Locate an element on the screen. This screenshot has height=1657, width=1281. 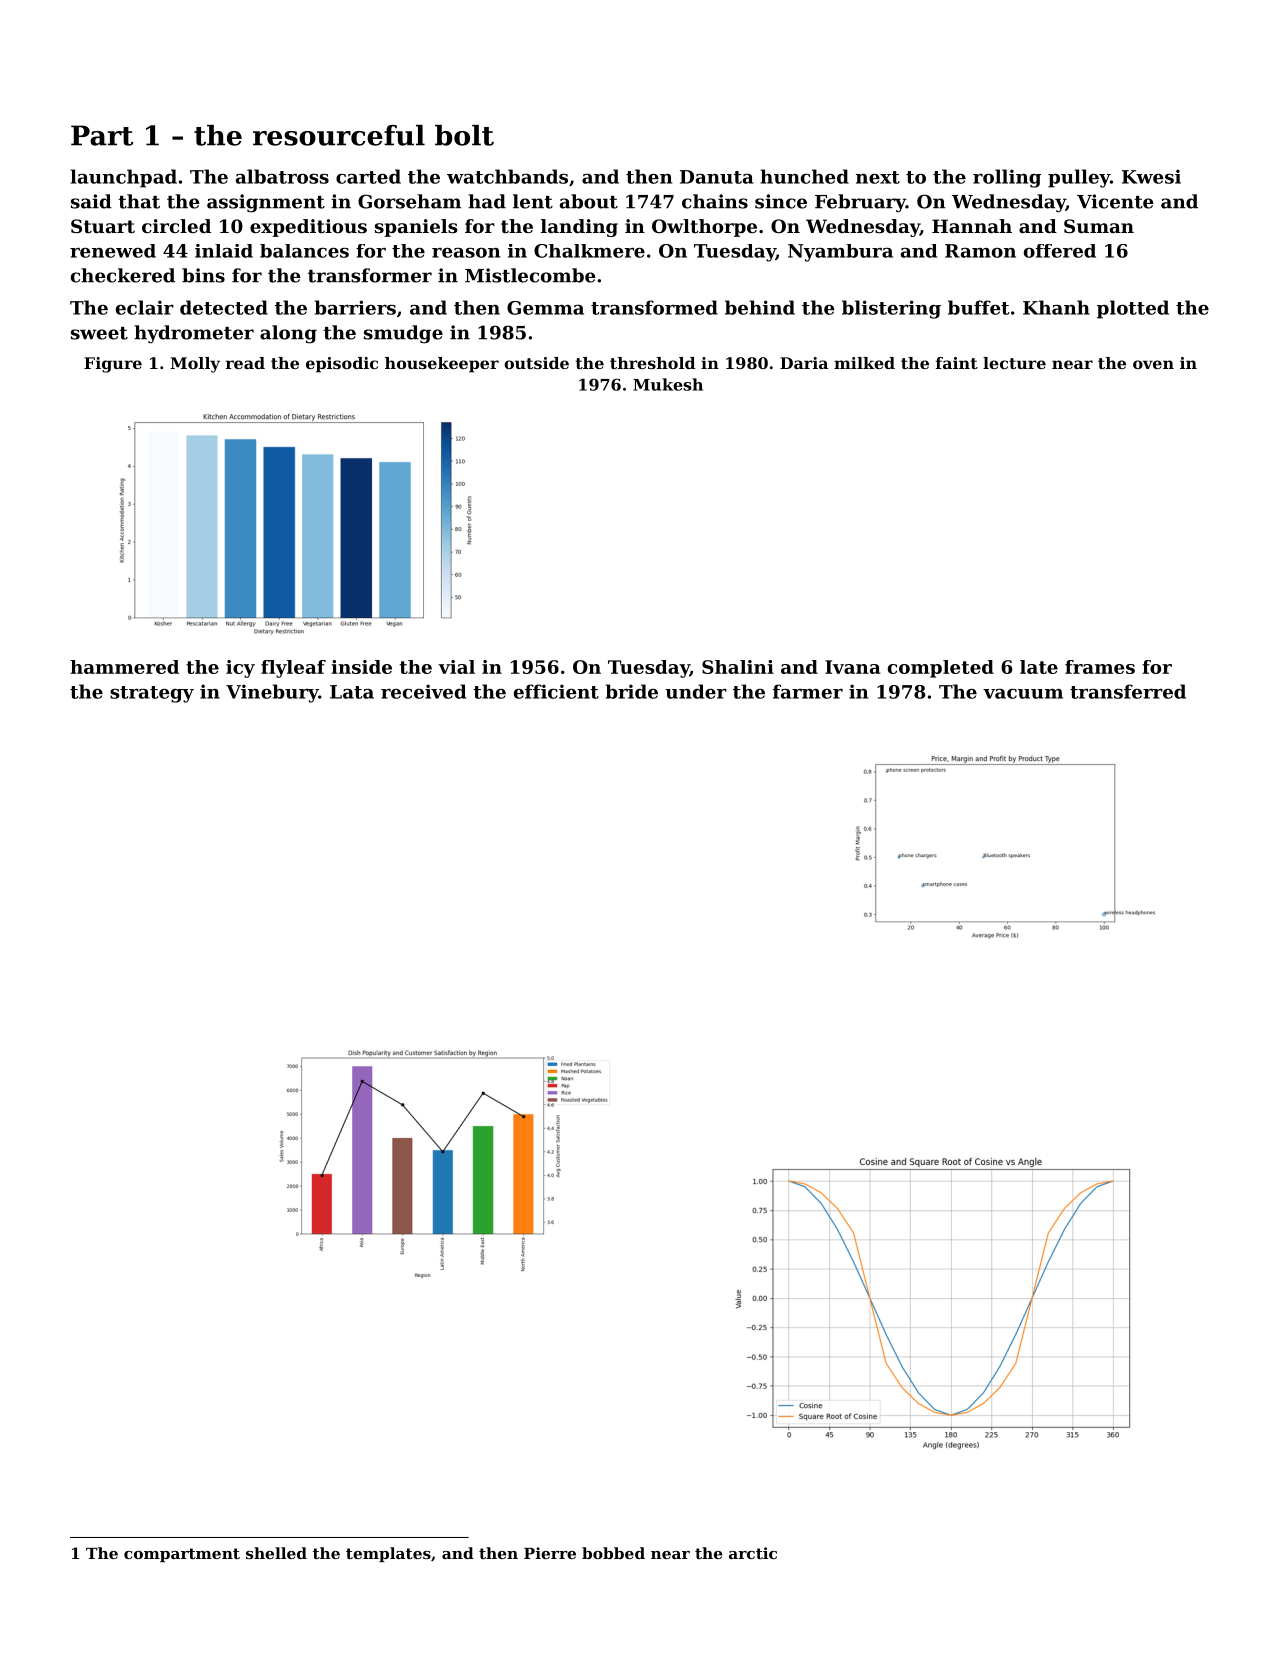
transferred is located at coordinates (1128, 691).
